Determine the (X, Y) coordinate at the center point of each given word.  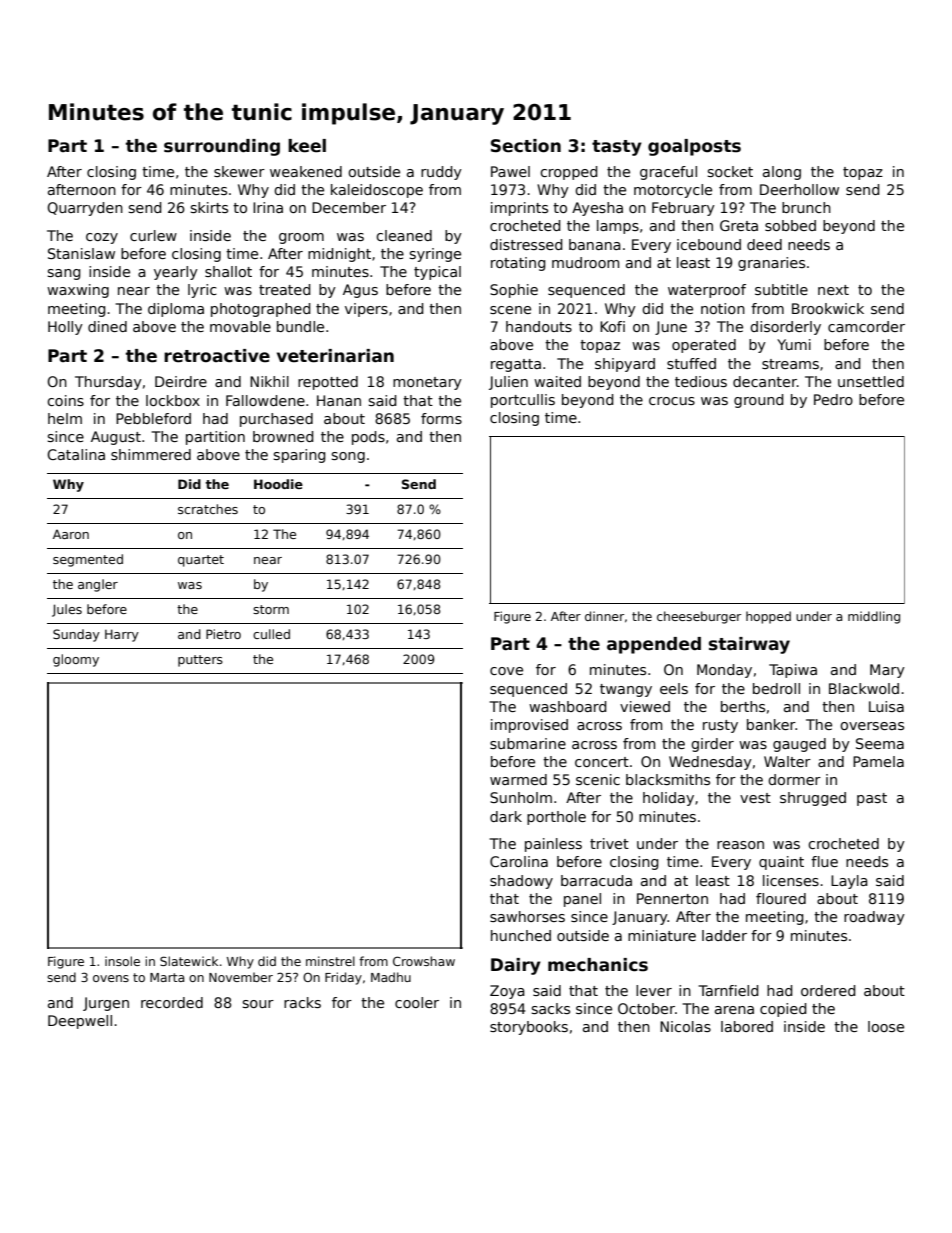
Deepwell (80, 1022)
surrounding (222, 147)
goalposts (694, 147)
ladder (724, 935)
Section (526, 146)
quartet (201, 561)
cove (506, 671)
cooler (417, 1002)
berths (743, 706)
